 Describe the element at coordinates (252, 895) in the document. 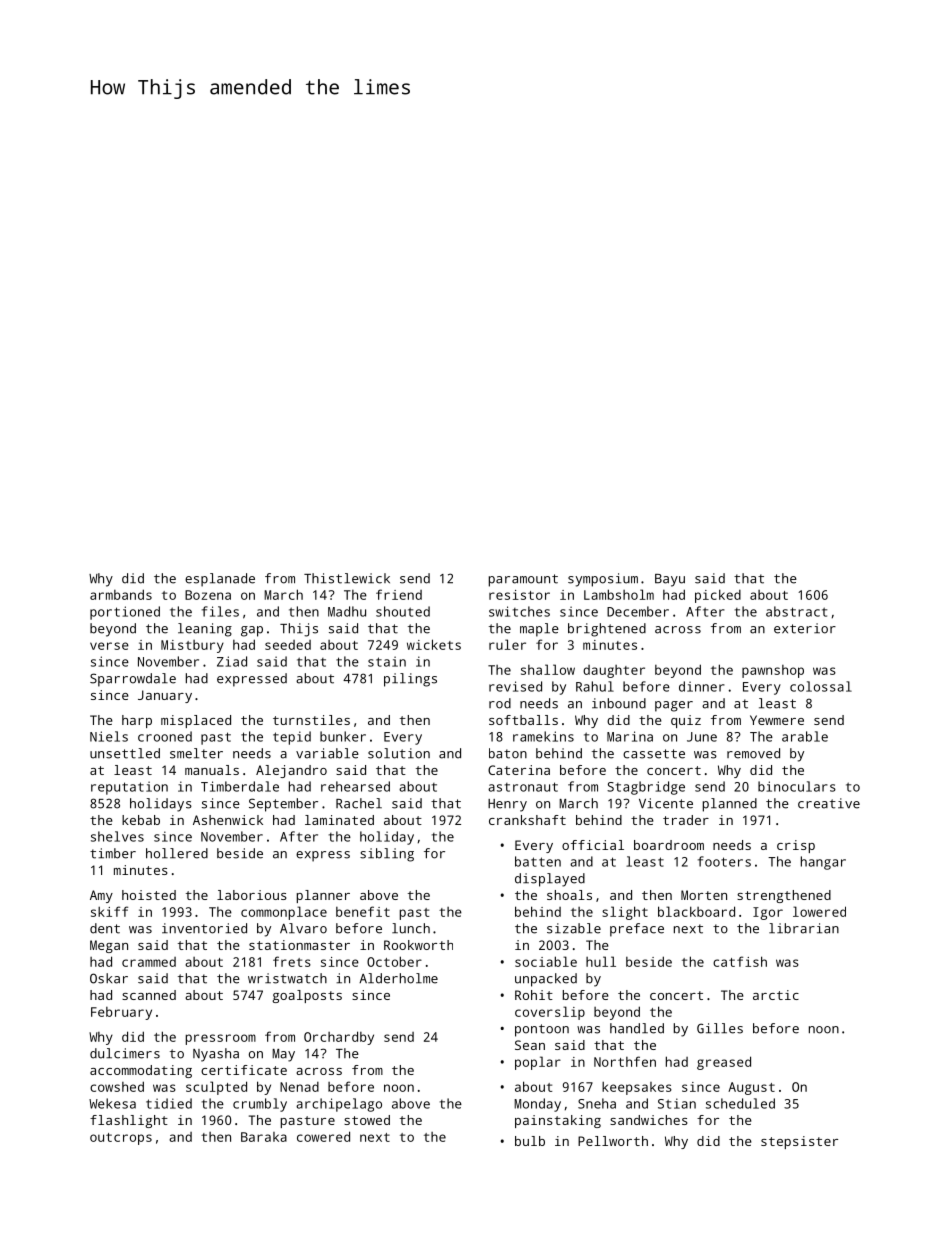

I see `laborious` at that location.
